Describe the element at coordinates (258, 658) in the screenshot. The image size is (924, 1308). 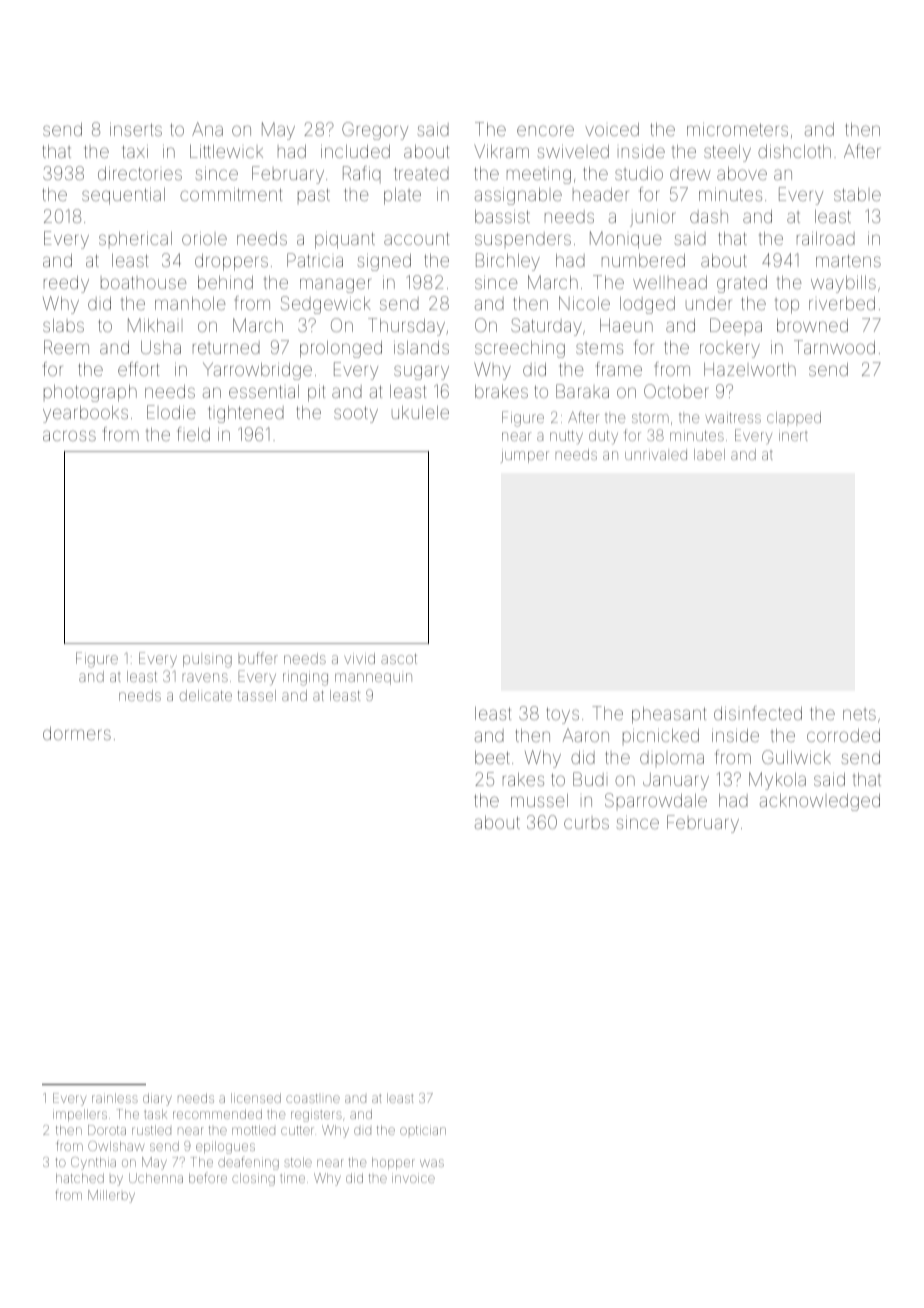
I see `buffer` at that location.
